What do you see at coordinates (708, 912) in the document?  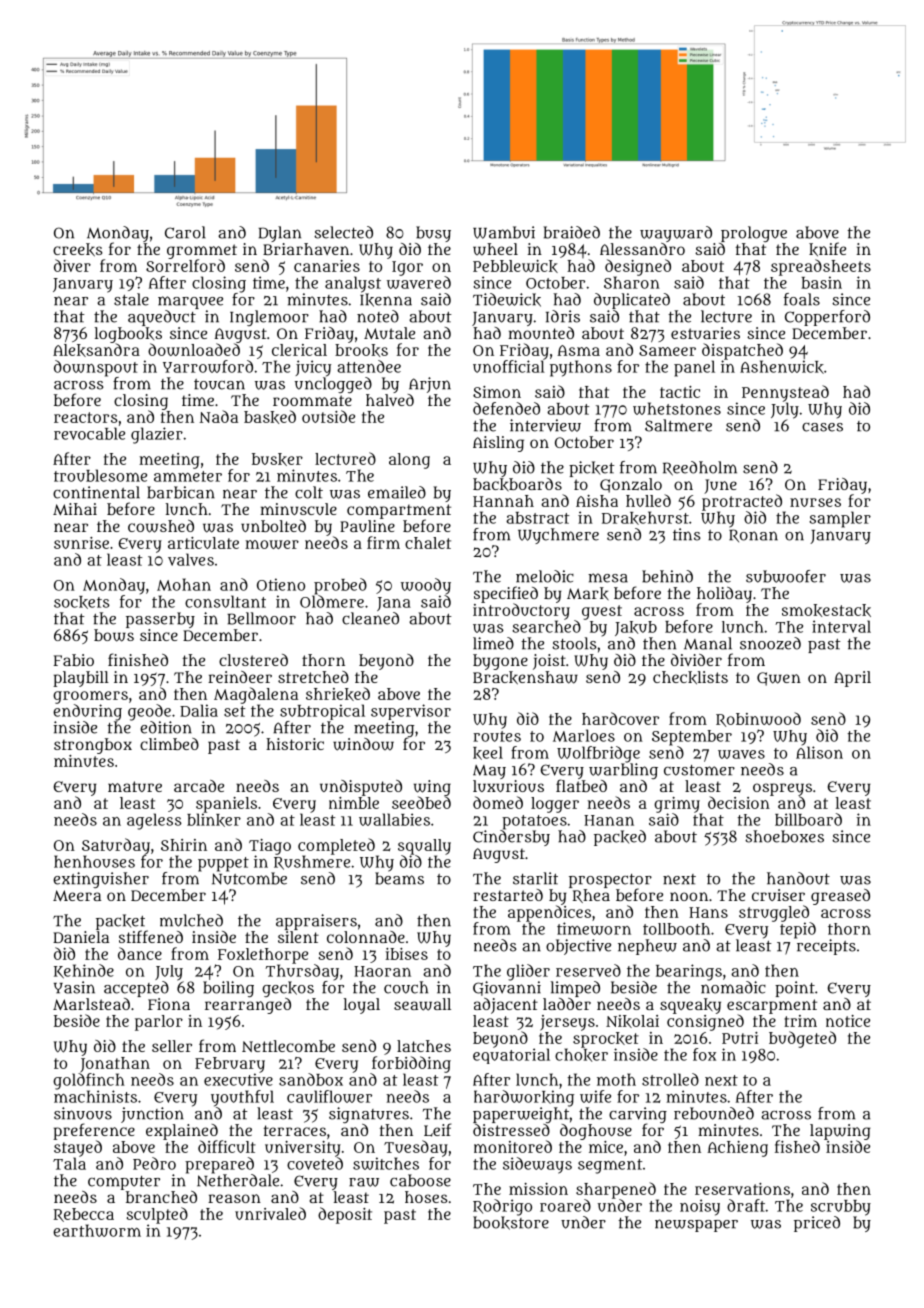 I see `Hans` at bounding box center [708, 912].
